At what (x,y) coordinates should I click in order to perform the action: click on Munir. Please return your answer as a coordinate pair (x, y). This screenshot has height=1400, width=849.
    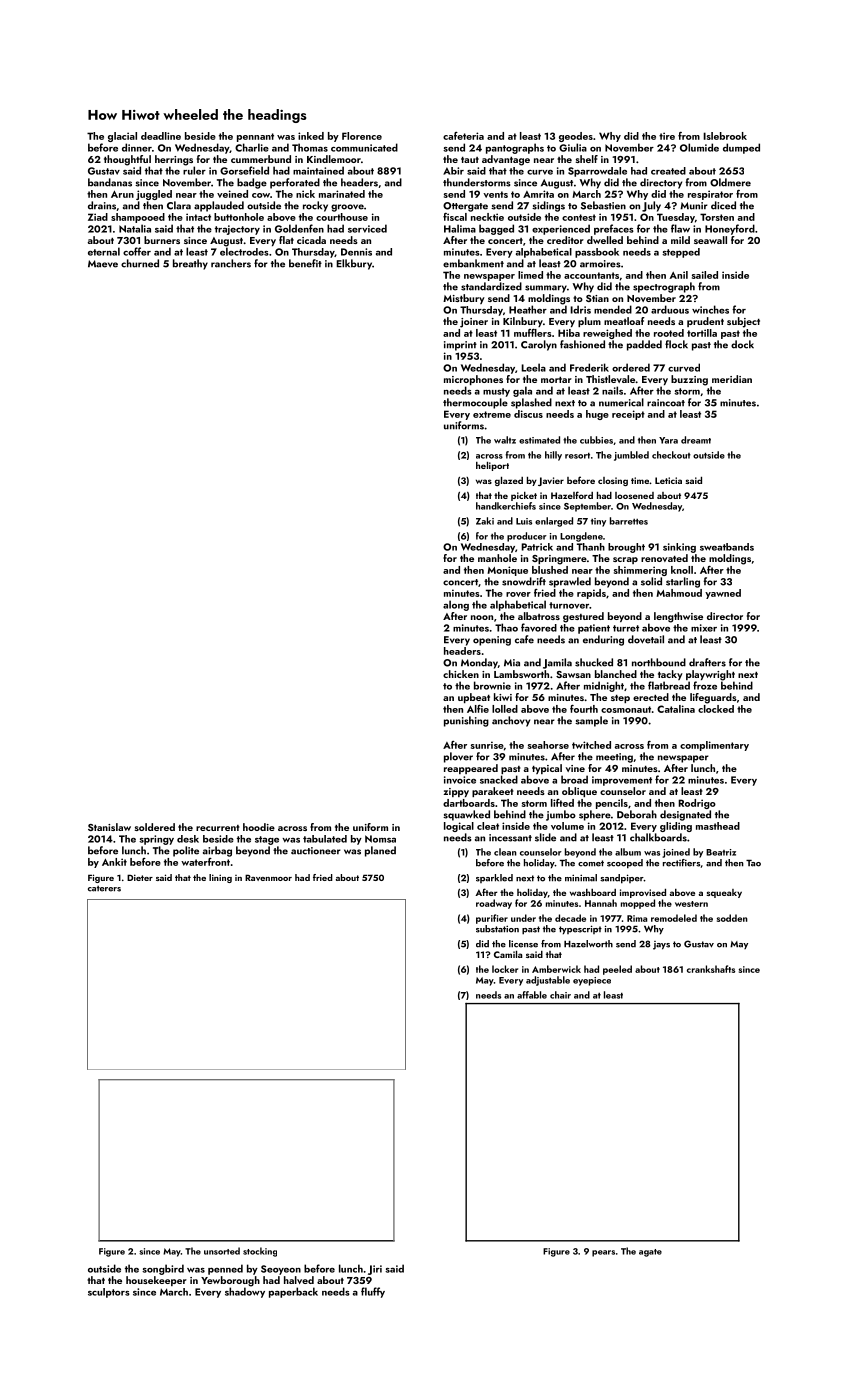
    Looking at the image, I should click on (694, 206).
